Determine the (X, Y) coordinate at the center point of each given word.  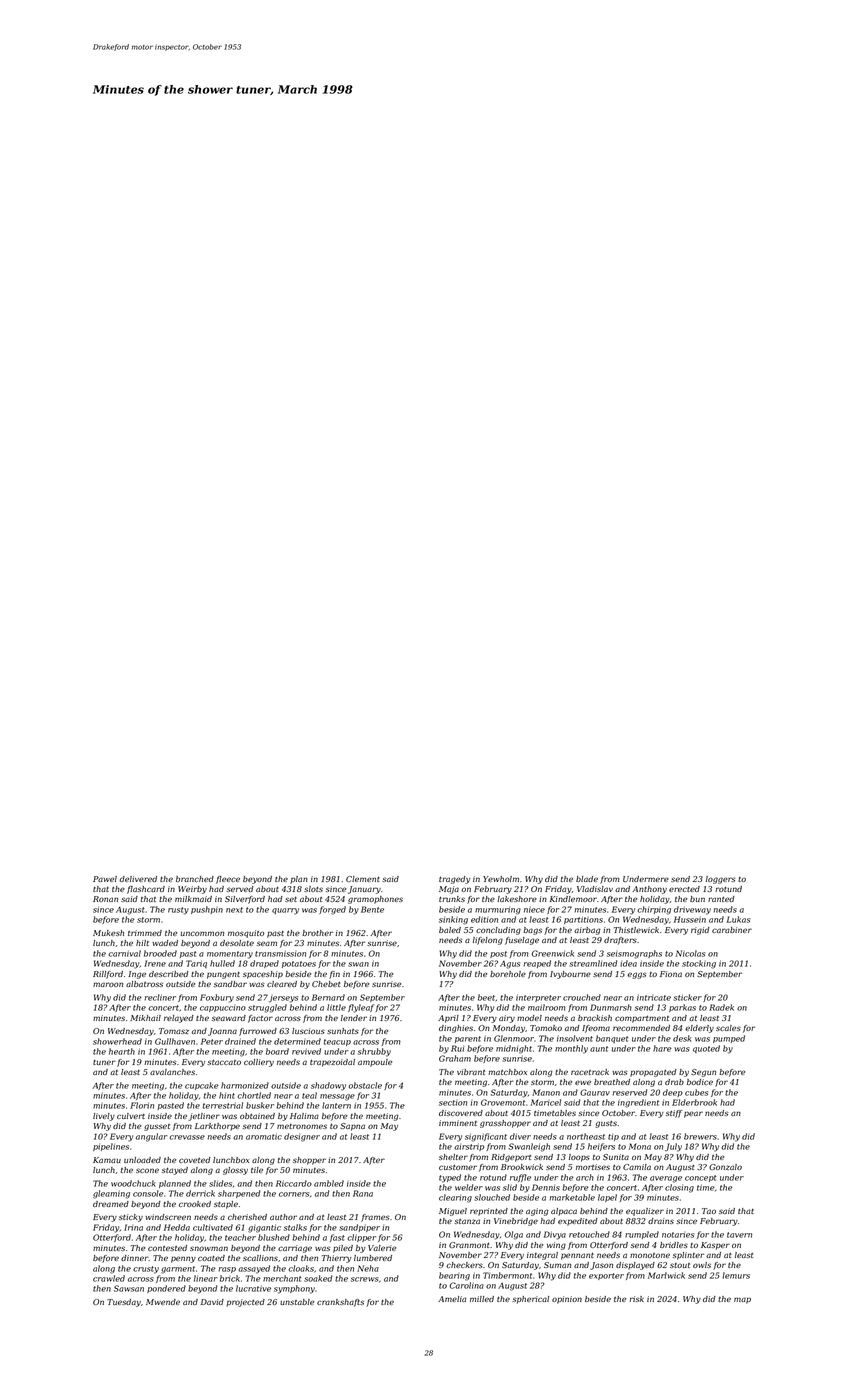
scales (728, 1028)
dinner (135, 1258)
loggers (721, 880)
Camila (637, 1167)
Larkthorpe (217, 1127)
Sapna (352, 1127)
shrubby (374, 1052)
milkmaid (193, 899)
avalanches (172, 1072)
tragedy (454, 880)
